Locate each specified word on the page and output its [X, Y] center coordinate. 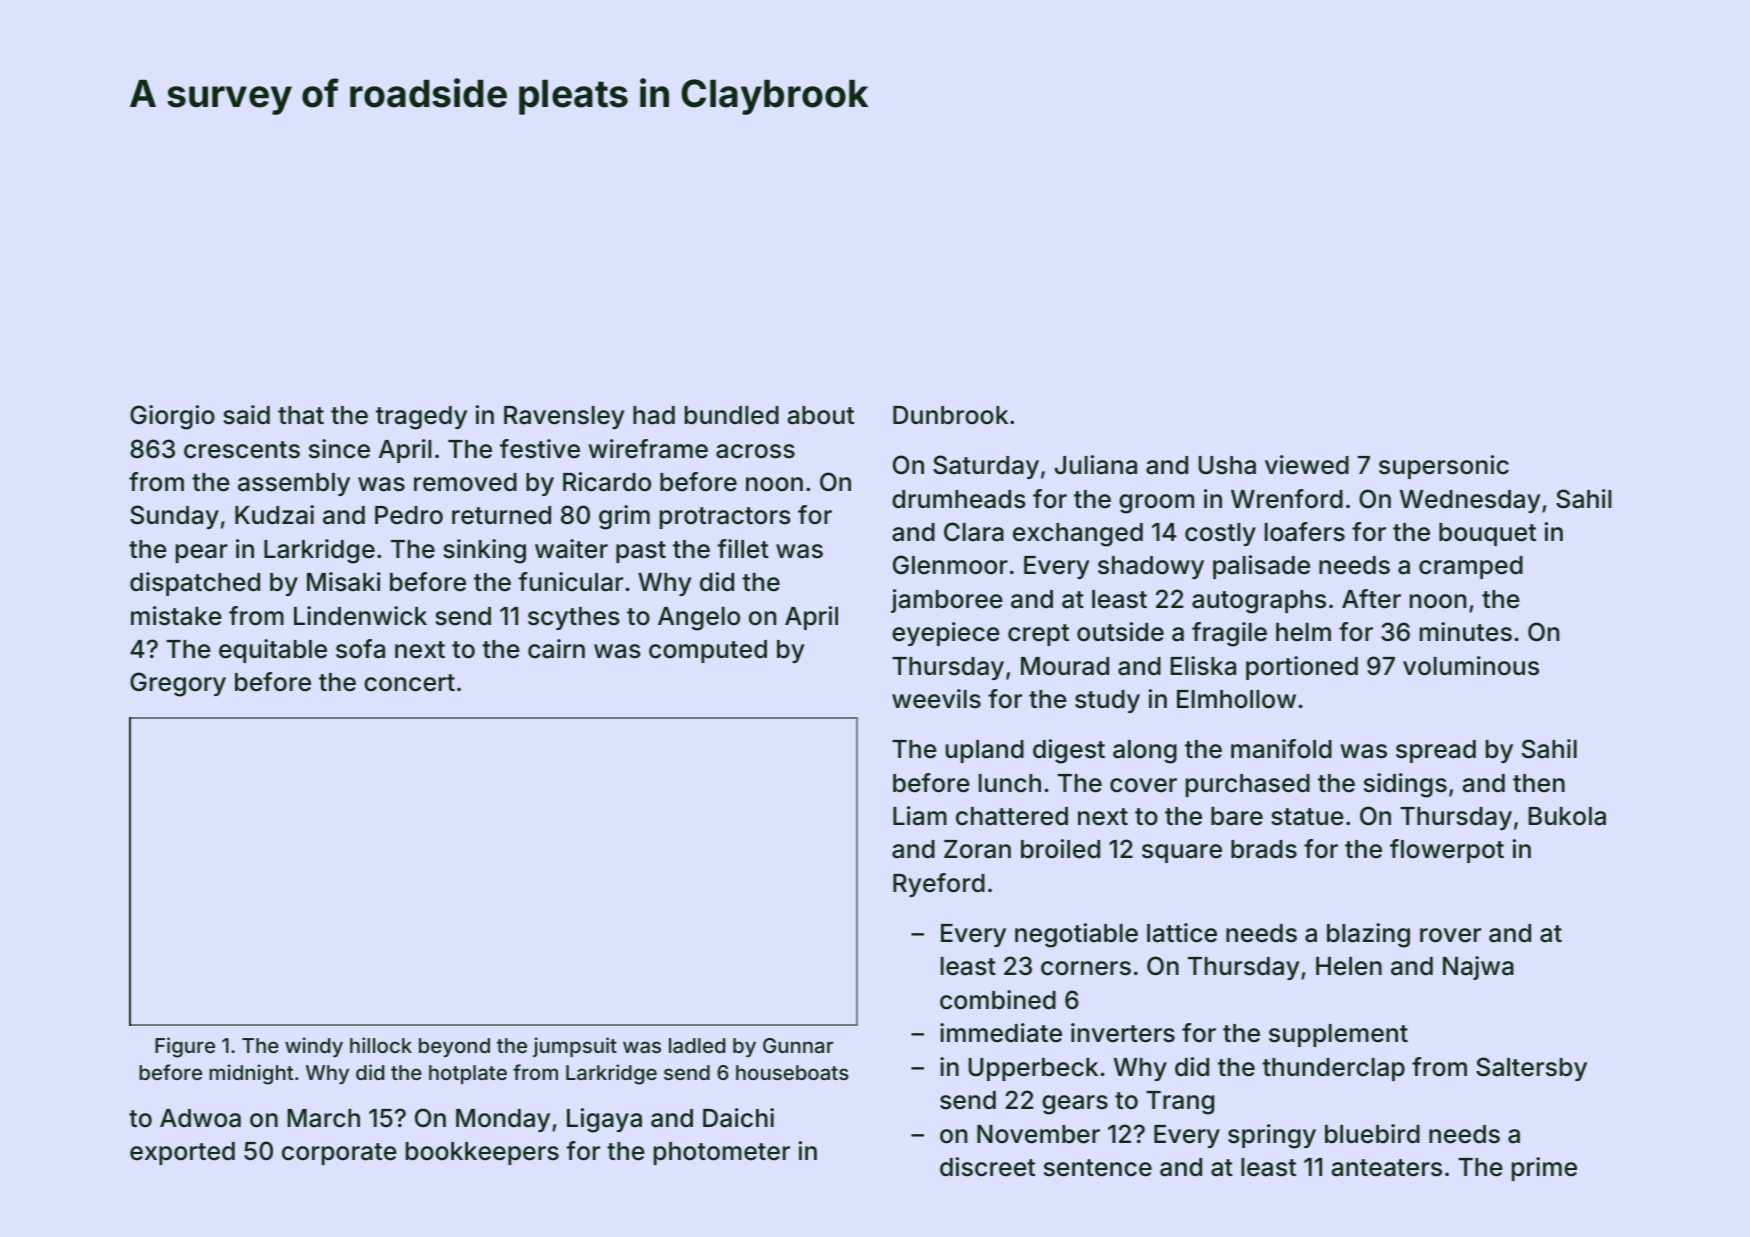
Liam [920, 816]
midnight [251, 1074]
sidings [1405, 785]
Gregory [178, 684]
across [755, 451]
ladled [697, 1045]
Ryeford [939, 885]
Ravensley [564, 417]
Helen [1349, 966]
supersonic [1444, 467]
